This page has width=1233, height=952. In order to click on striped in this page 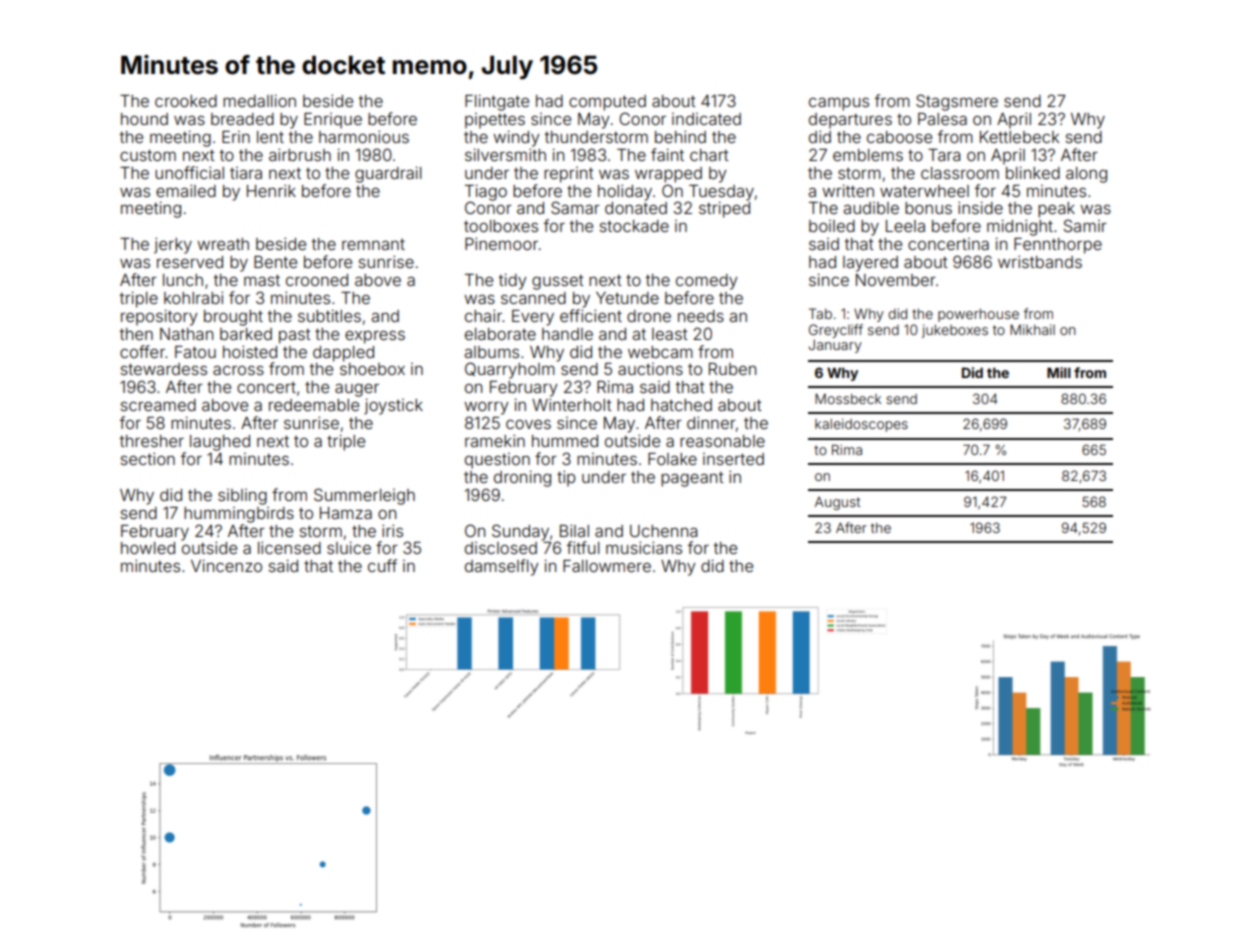, I will do `click(724, 209)`.
